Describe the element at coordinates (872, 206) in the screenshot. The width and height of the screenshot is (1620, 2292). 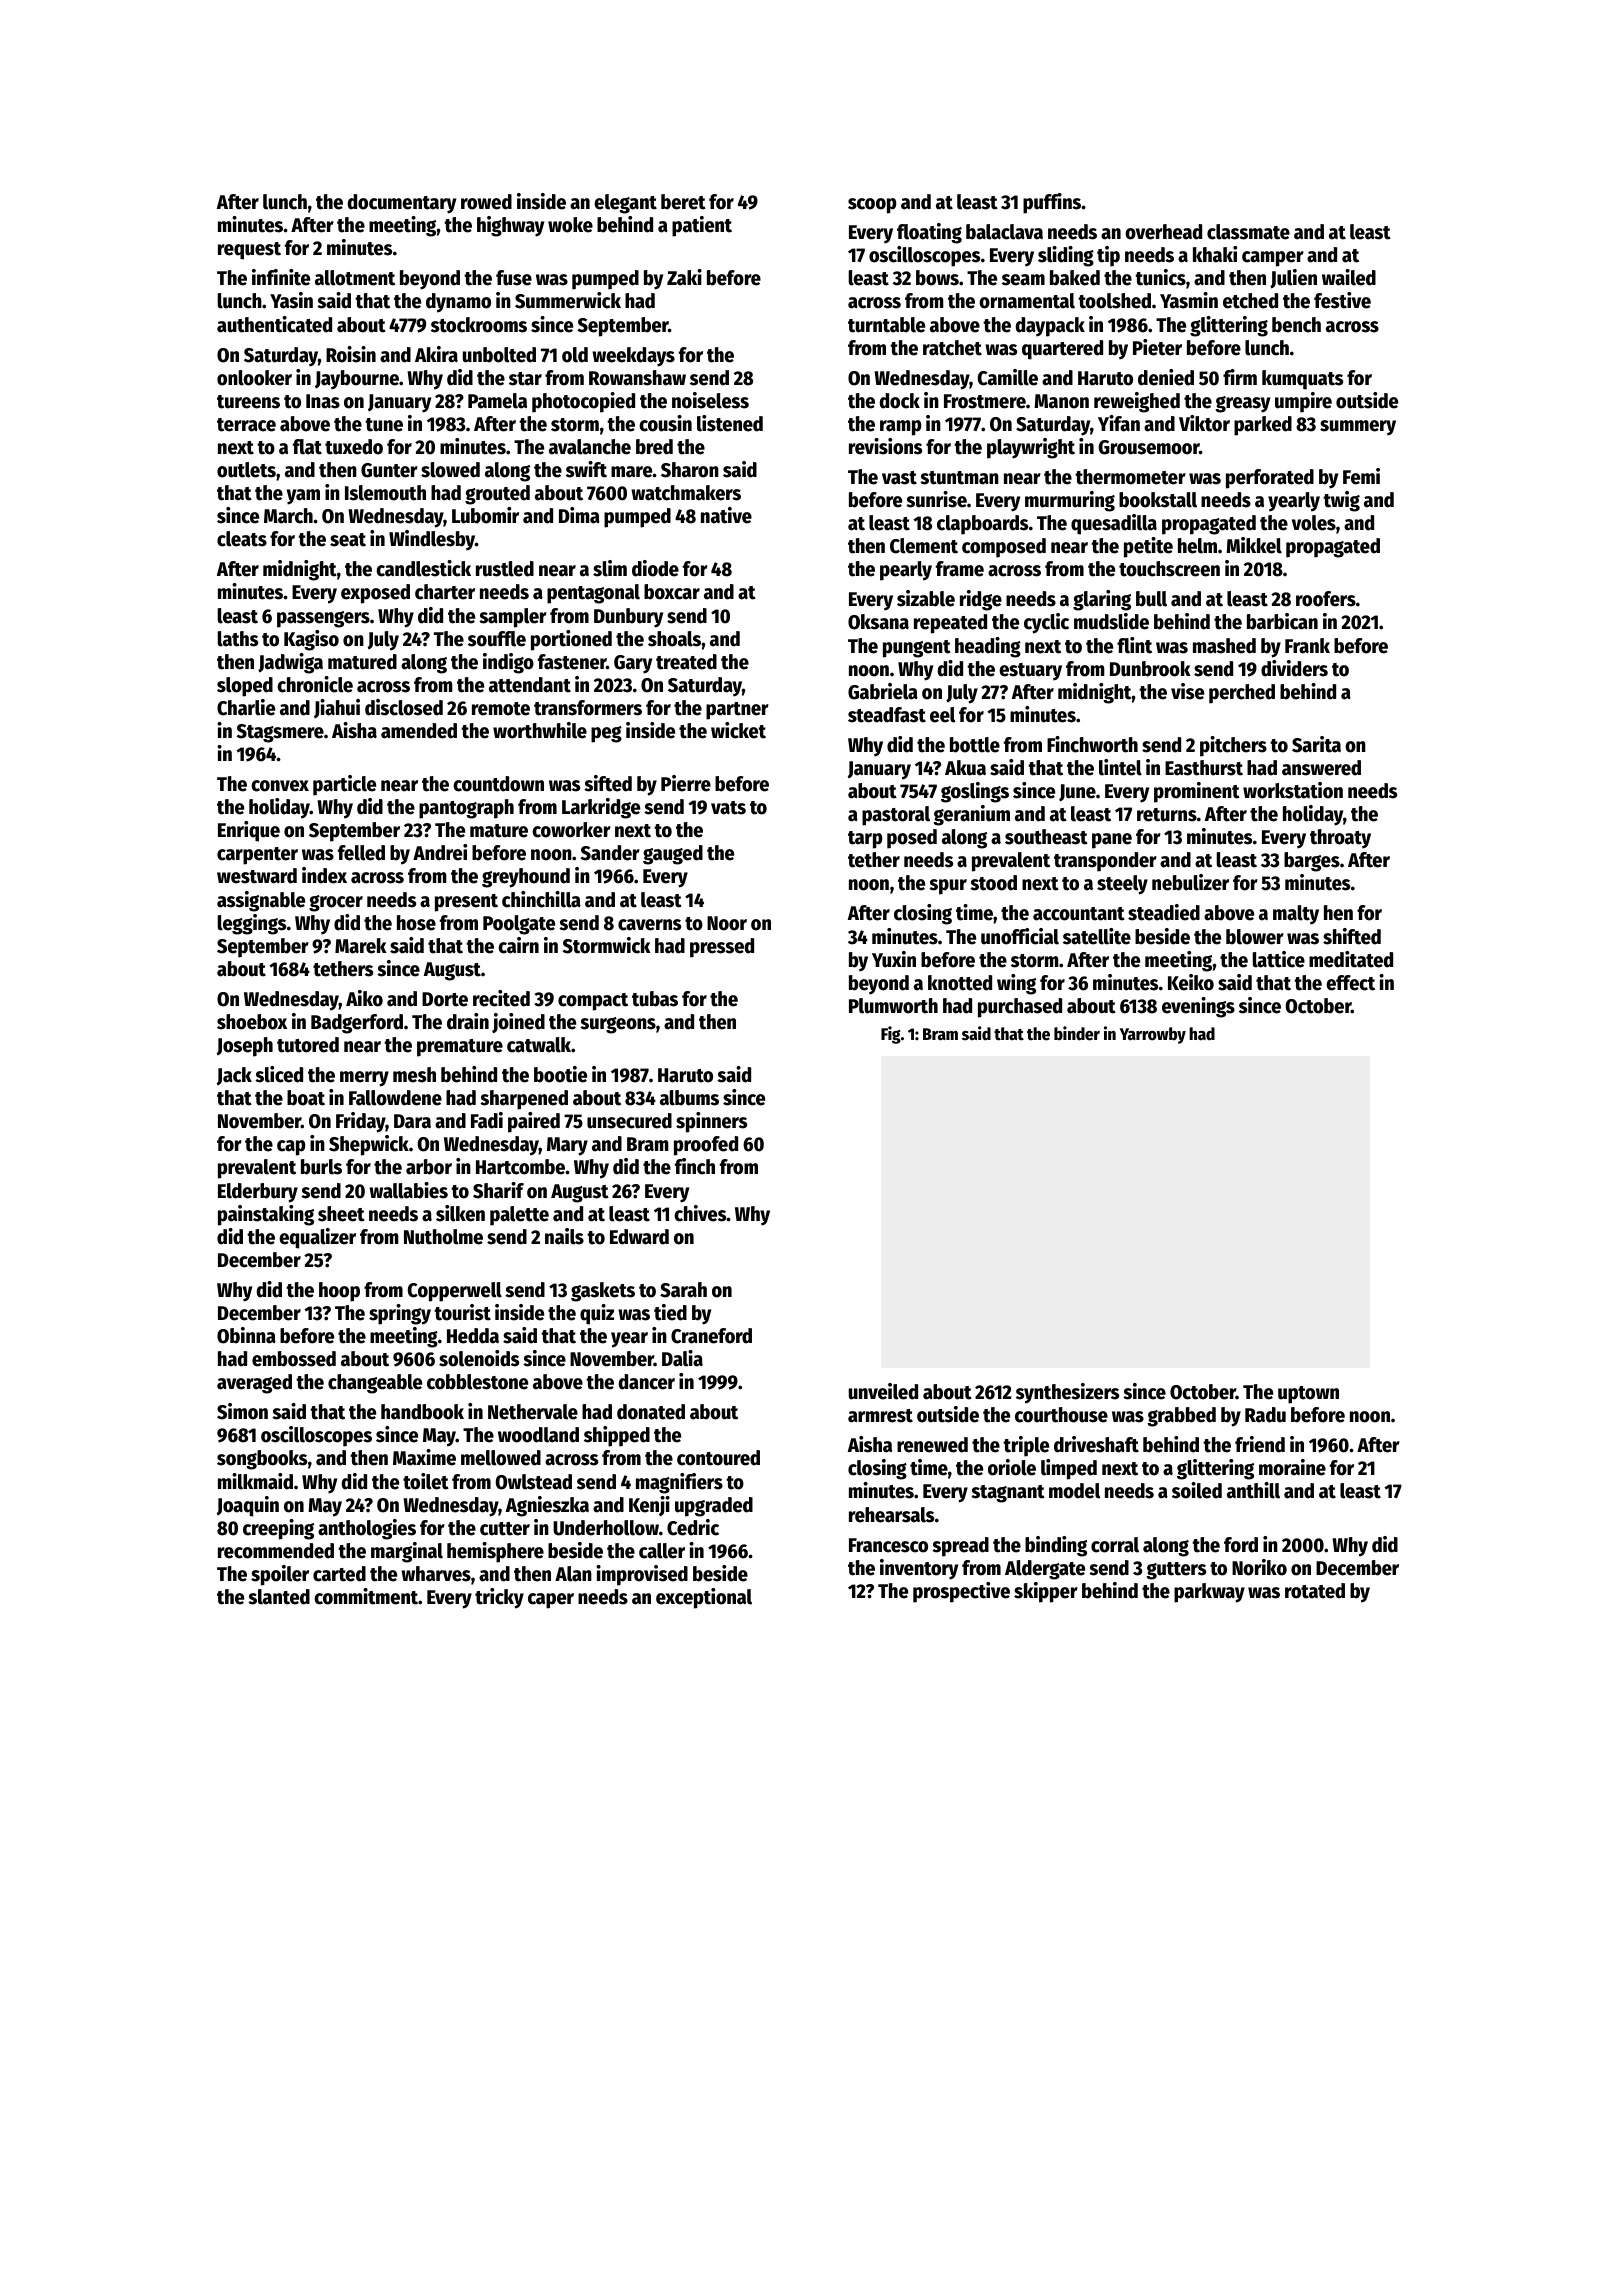
I see `scoop` at that location.
